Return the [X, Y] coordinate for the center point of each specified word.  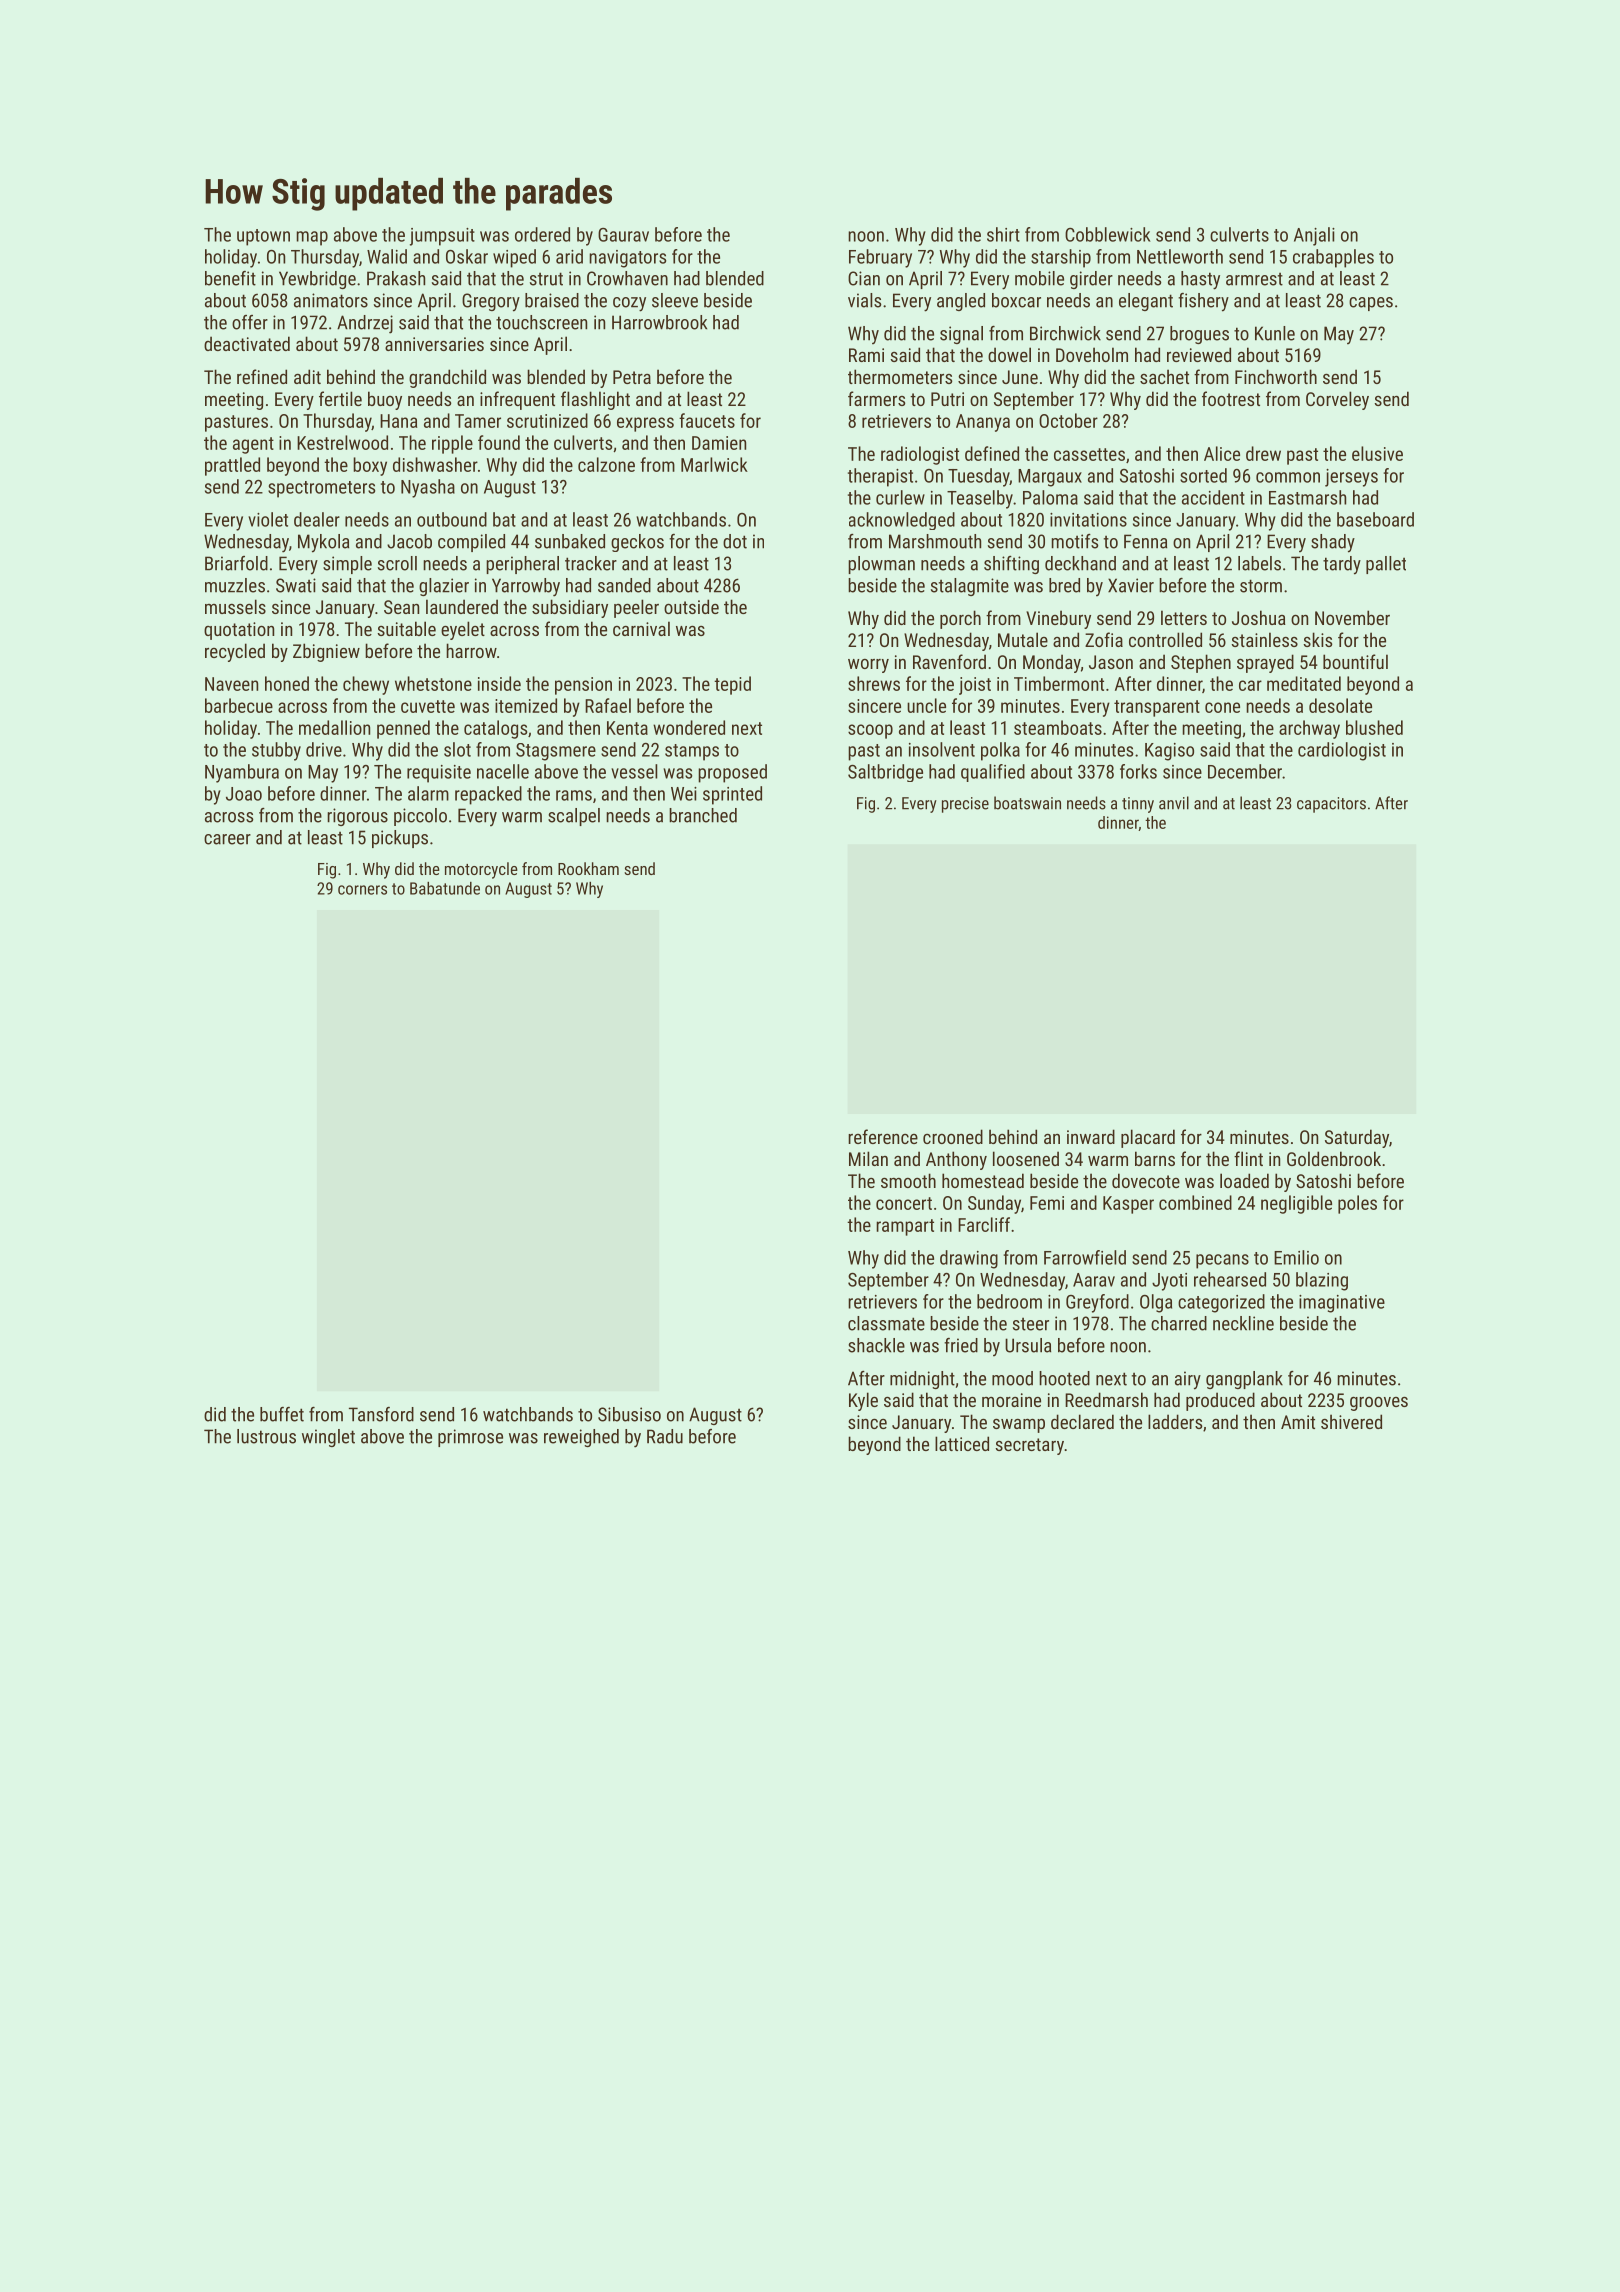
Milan [868, 1158]
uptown [263, 237]
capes [1371, 304]
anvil [1174, 803]
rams [574, 795]
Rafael [608, 705]
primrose [470, 1438]
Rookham [588, 868]
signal [961, 335]
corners [362, 890]
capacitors [1331, 805]
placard [1148, 1138]
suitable [406, 628]
